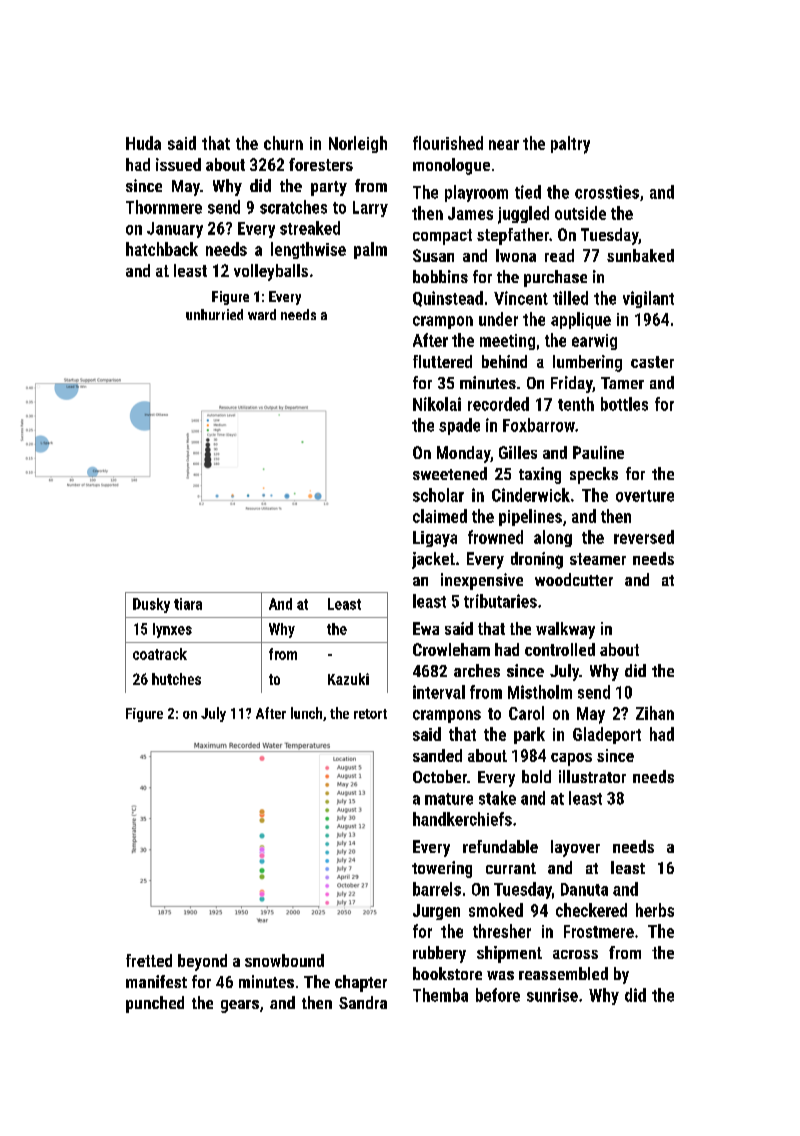 The width and height of the screenshot is (800, 1136). Describe the element at coordinates (176, 679) in the screenshot. I see `hutches` at that location.
